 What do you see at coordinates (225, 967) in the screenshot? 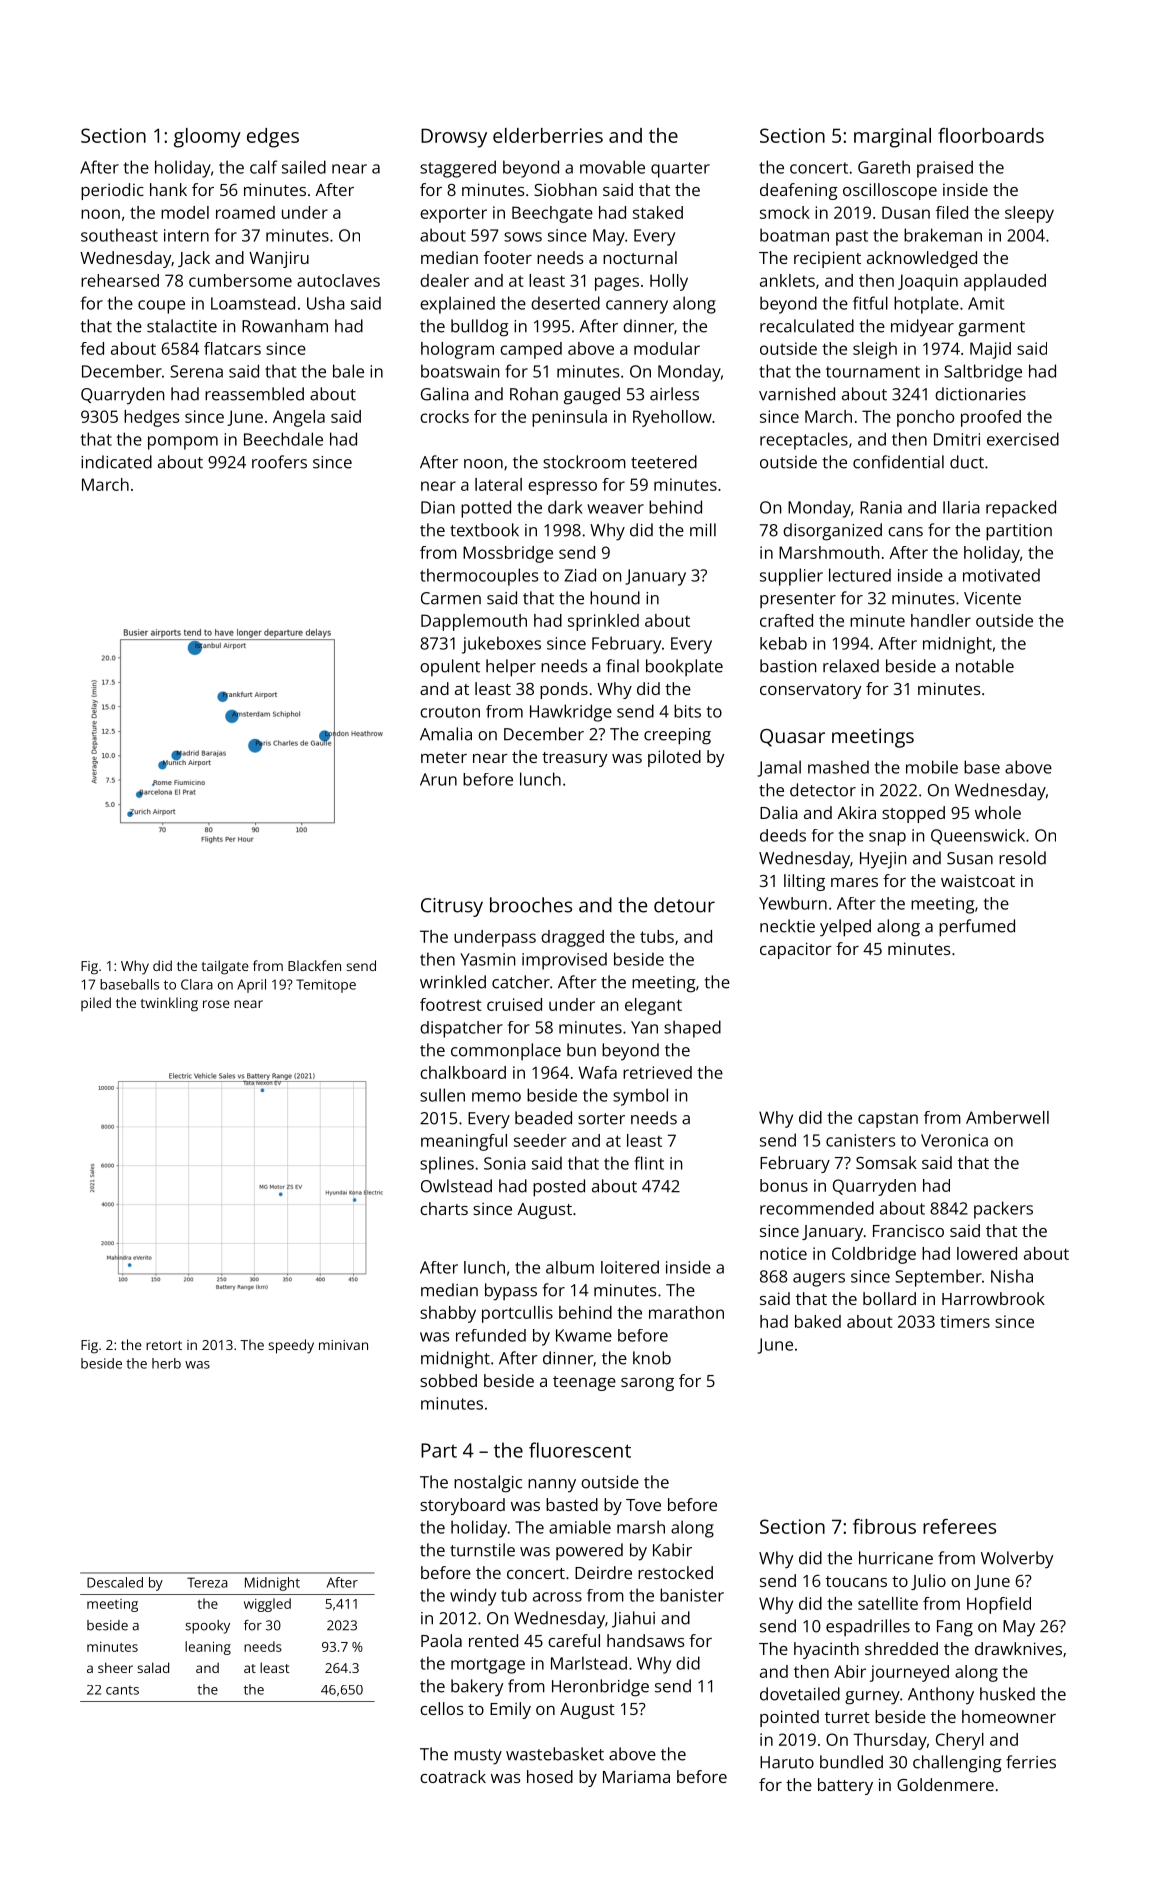
I see `tailgate` at bounding box center [225, 967].
